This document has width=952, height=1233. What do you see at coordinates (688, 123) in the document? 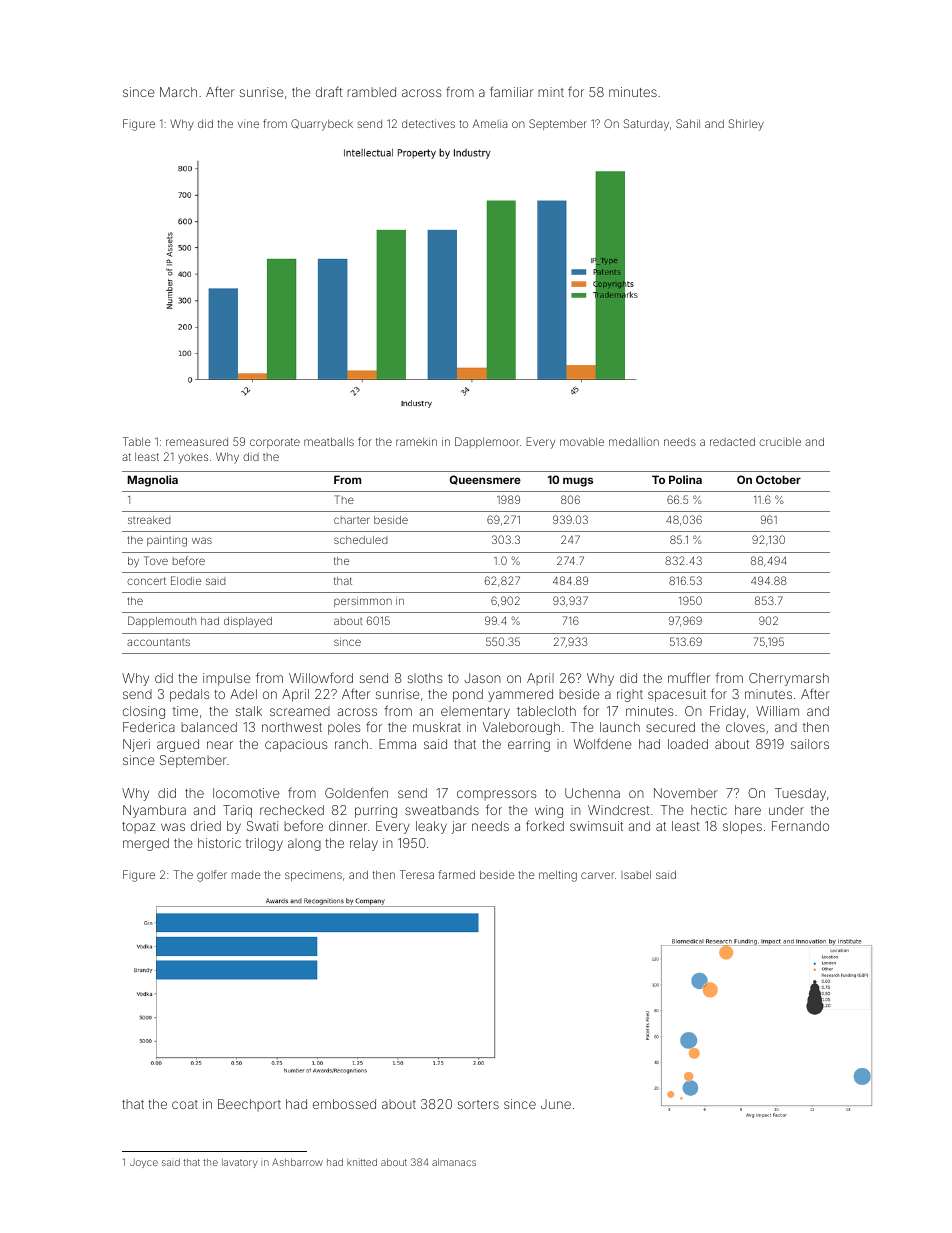
I see `Sahil` at bounding box center [688, 123].
